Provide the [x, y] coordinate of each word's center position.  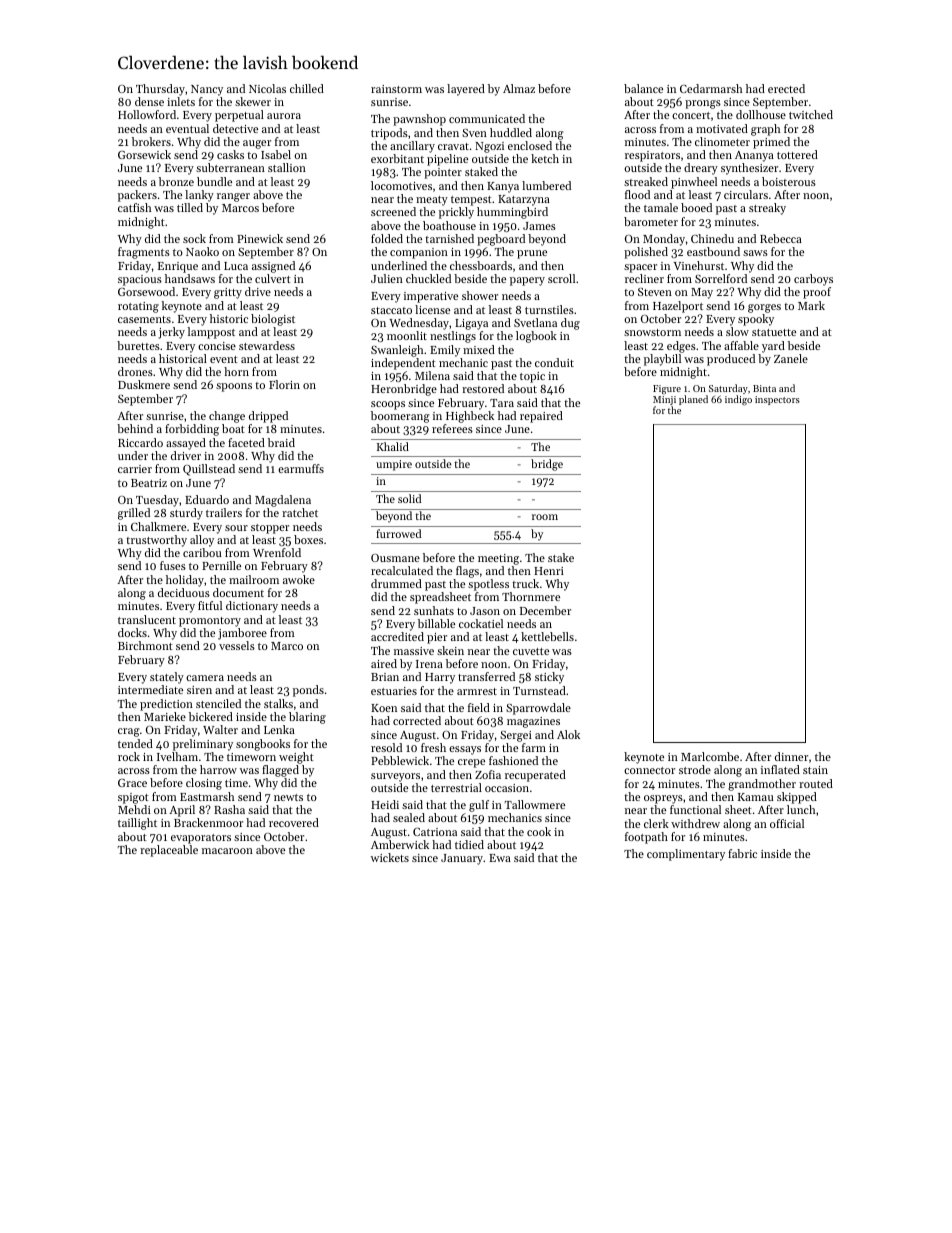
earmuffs [301, 468]
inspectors [777, 400]
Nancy [207, 90]
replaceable [169, 851]
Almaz [519, 88]
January [462, 859]
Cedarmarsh [711, 88]
